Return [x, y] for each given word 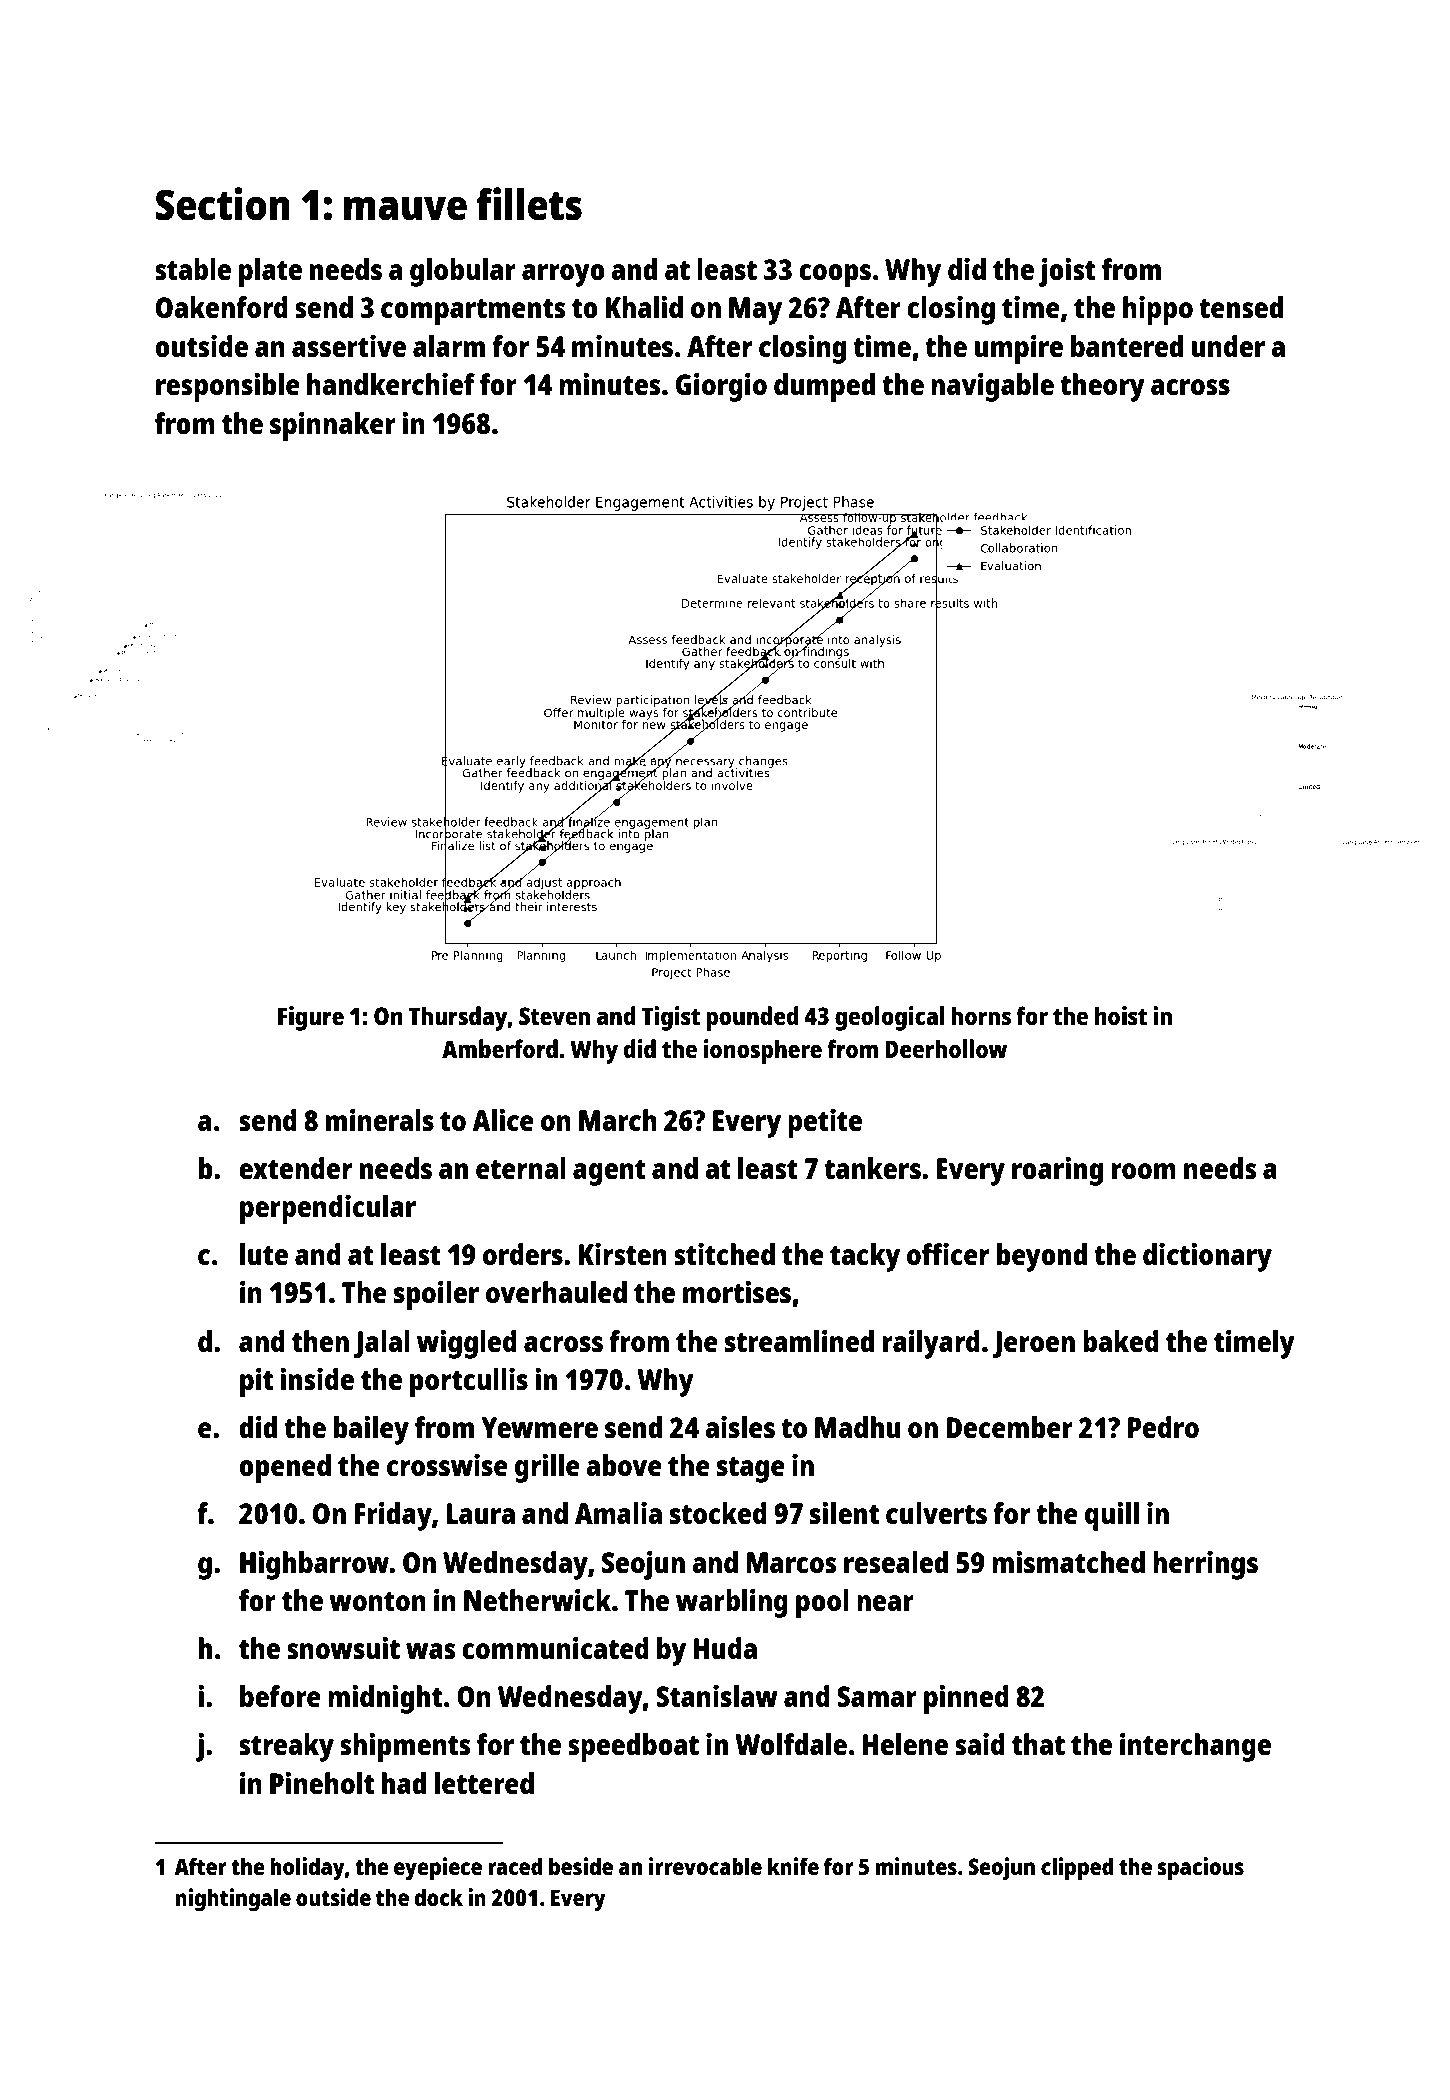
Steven [554, 1016]
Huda [725, 1648]
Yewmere [539, 1427]
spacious [1200, 1869]
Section [223, 204]
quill [1112, 1516]
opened [285, 1468]
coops [835, 275]
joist [1067, 272]
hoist [1121, 1015]
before [280, 1696]
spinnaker [333, 426]
